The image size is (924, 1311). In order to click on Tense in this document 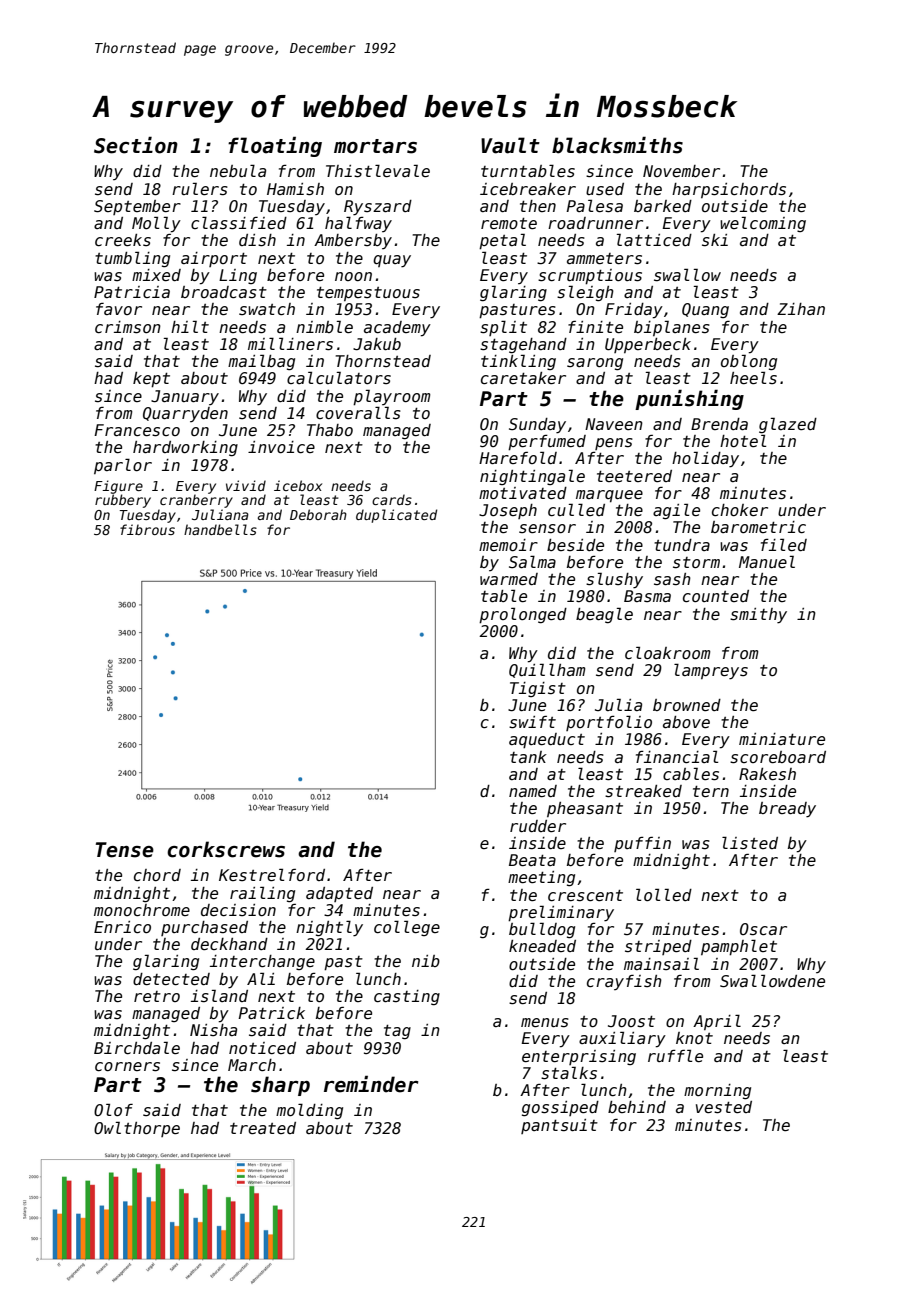, I will do `click(125, 850)`.
